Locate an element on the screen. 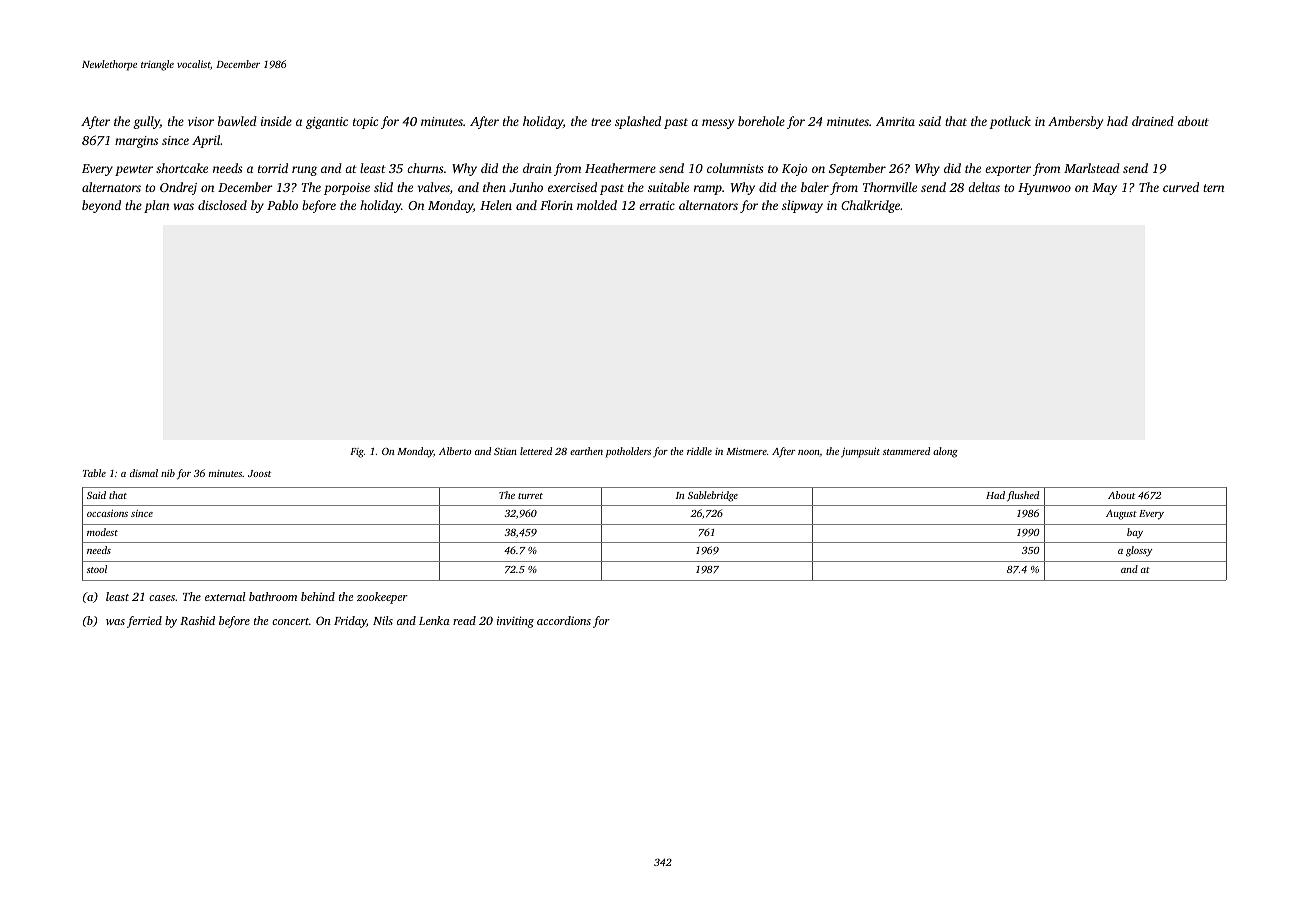  along is located at coordinates (945, 452).
